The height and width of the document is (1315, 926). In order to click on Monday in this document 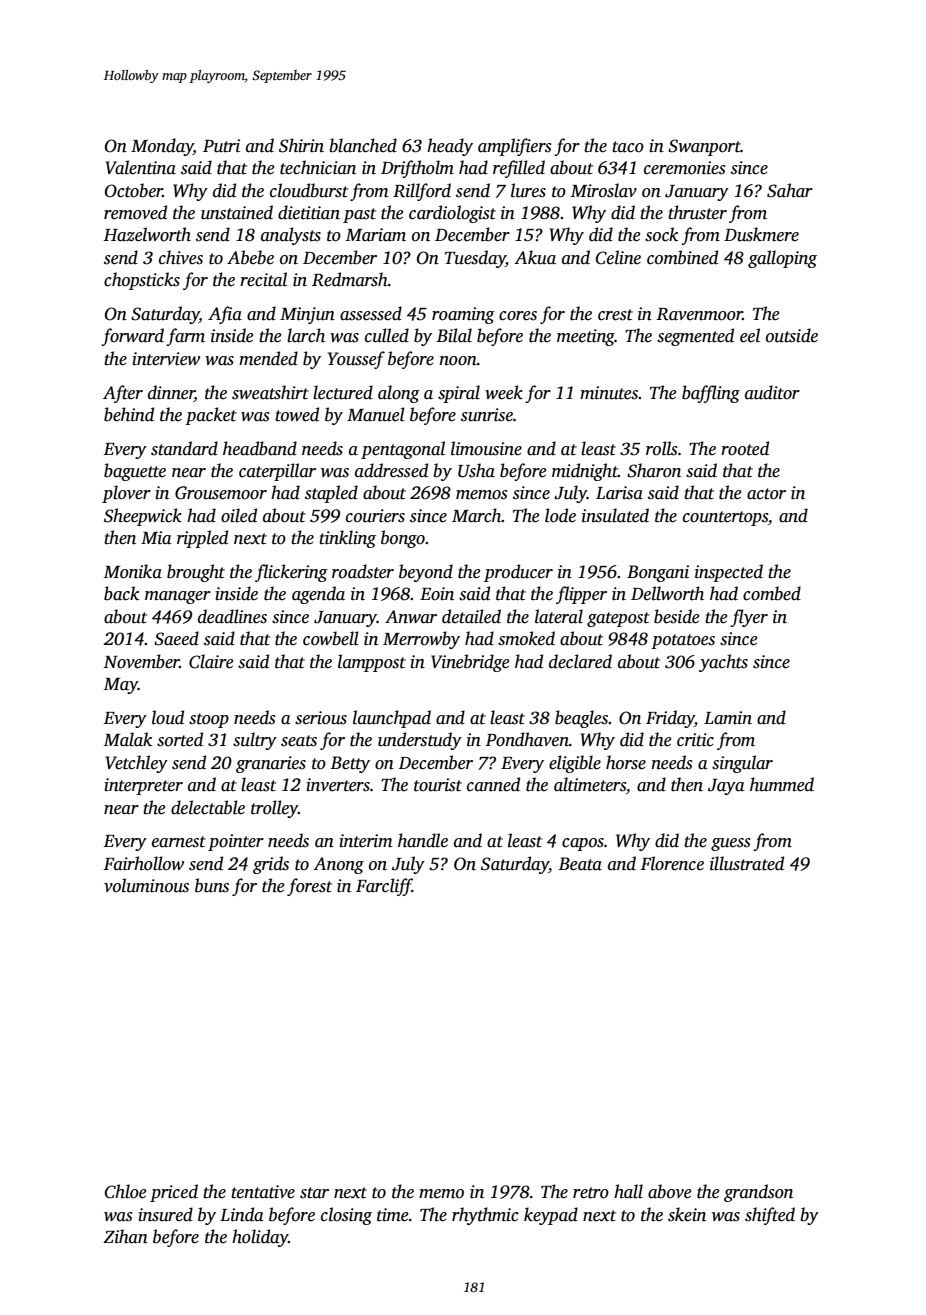, I will do `click(162, 147)`.
